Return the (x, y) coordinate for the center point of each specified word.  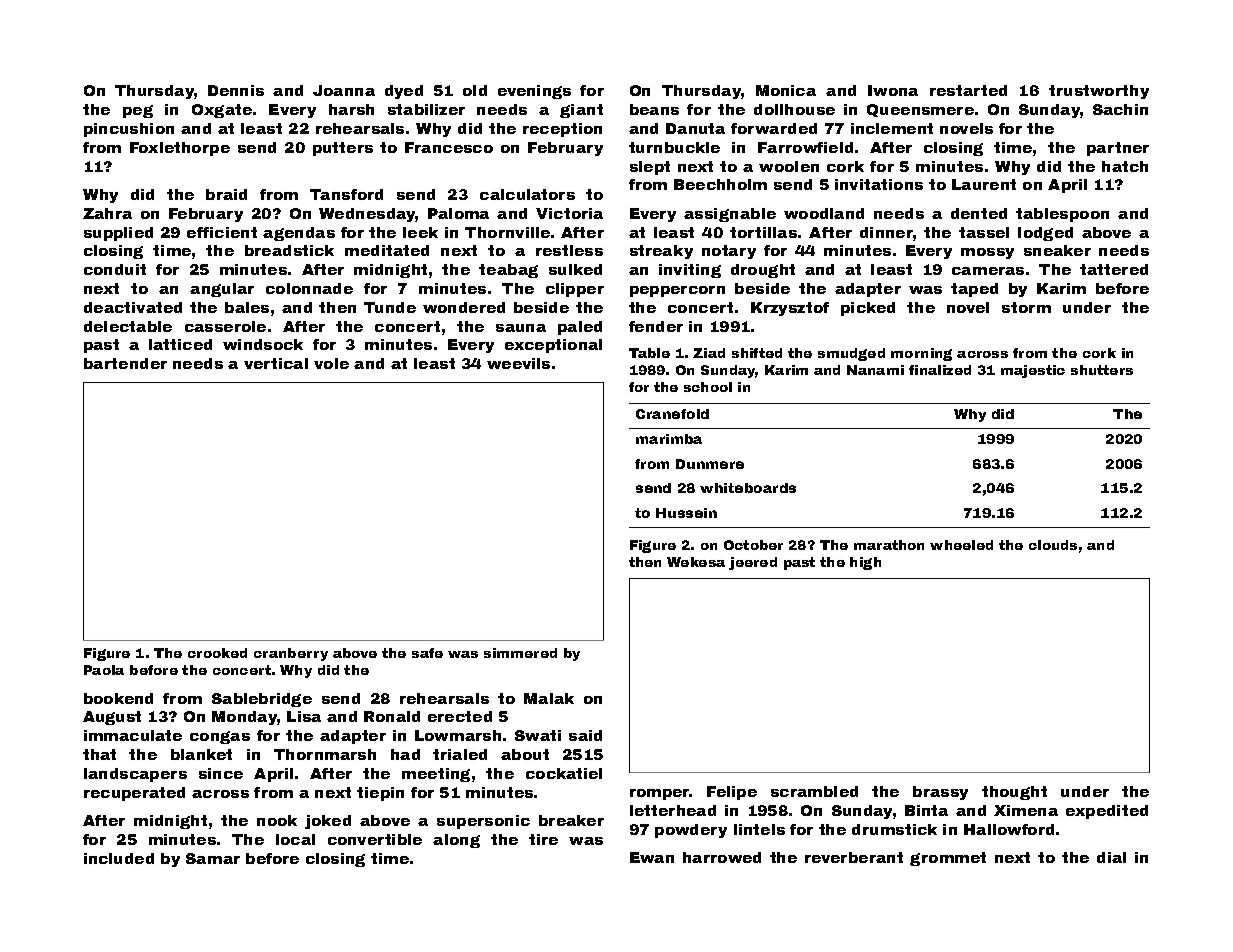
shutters (1102, 370)
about (525, 754)
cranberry (291, 654)
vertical (276, 363)
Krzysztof (790, 309)
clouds (1053, 545)
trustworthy (1099, 92)
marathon (889, 545)
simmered (520, 653)
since (221, 773)
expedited (1107, 812)
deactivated (133, 307)
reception (562, 130)
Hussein (686, 513)
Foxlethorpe (180, 149)
